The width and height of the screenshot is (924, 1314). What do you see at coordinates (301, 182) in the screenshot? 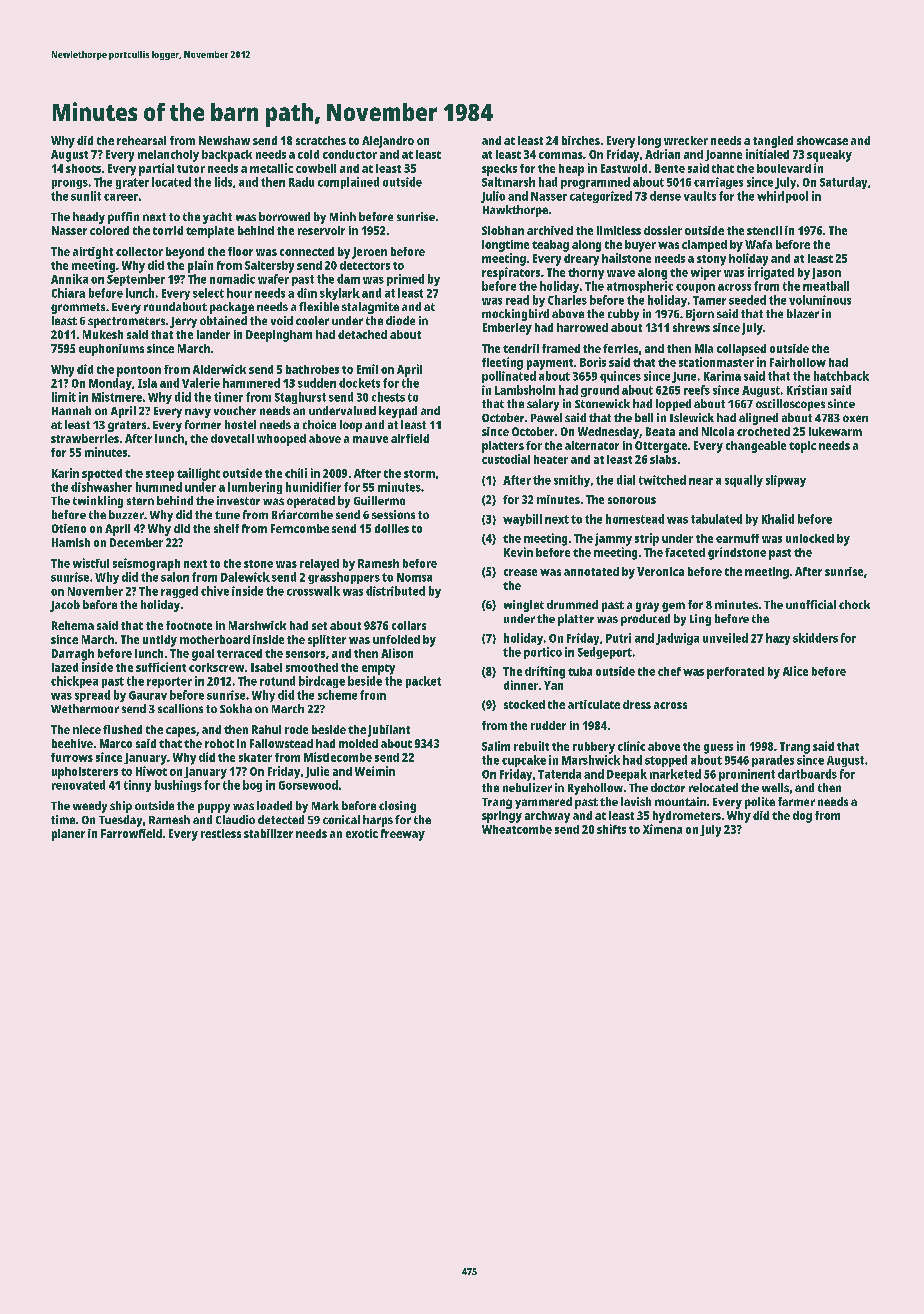
I see `Radu` at bounding box center [301, 182].
